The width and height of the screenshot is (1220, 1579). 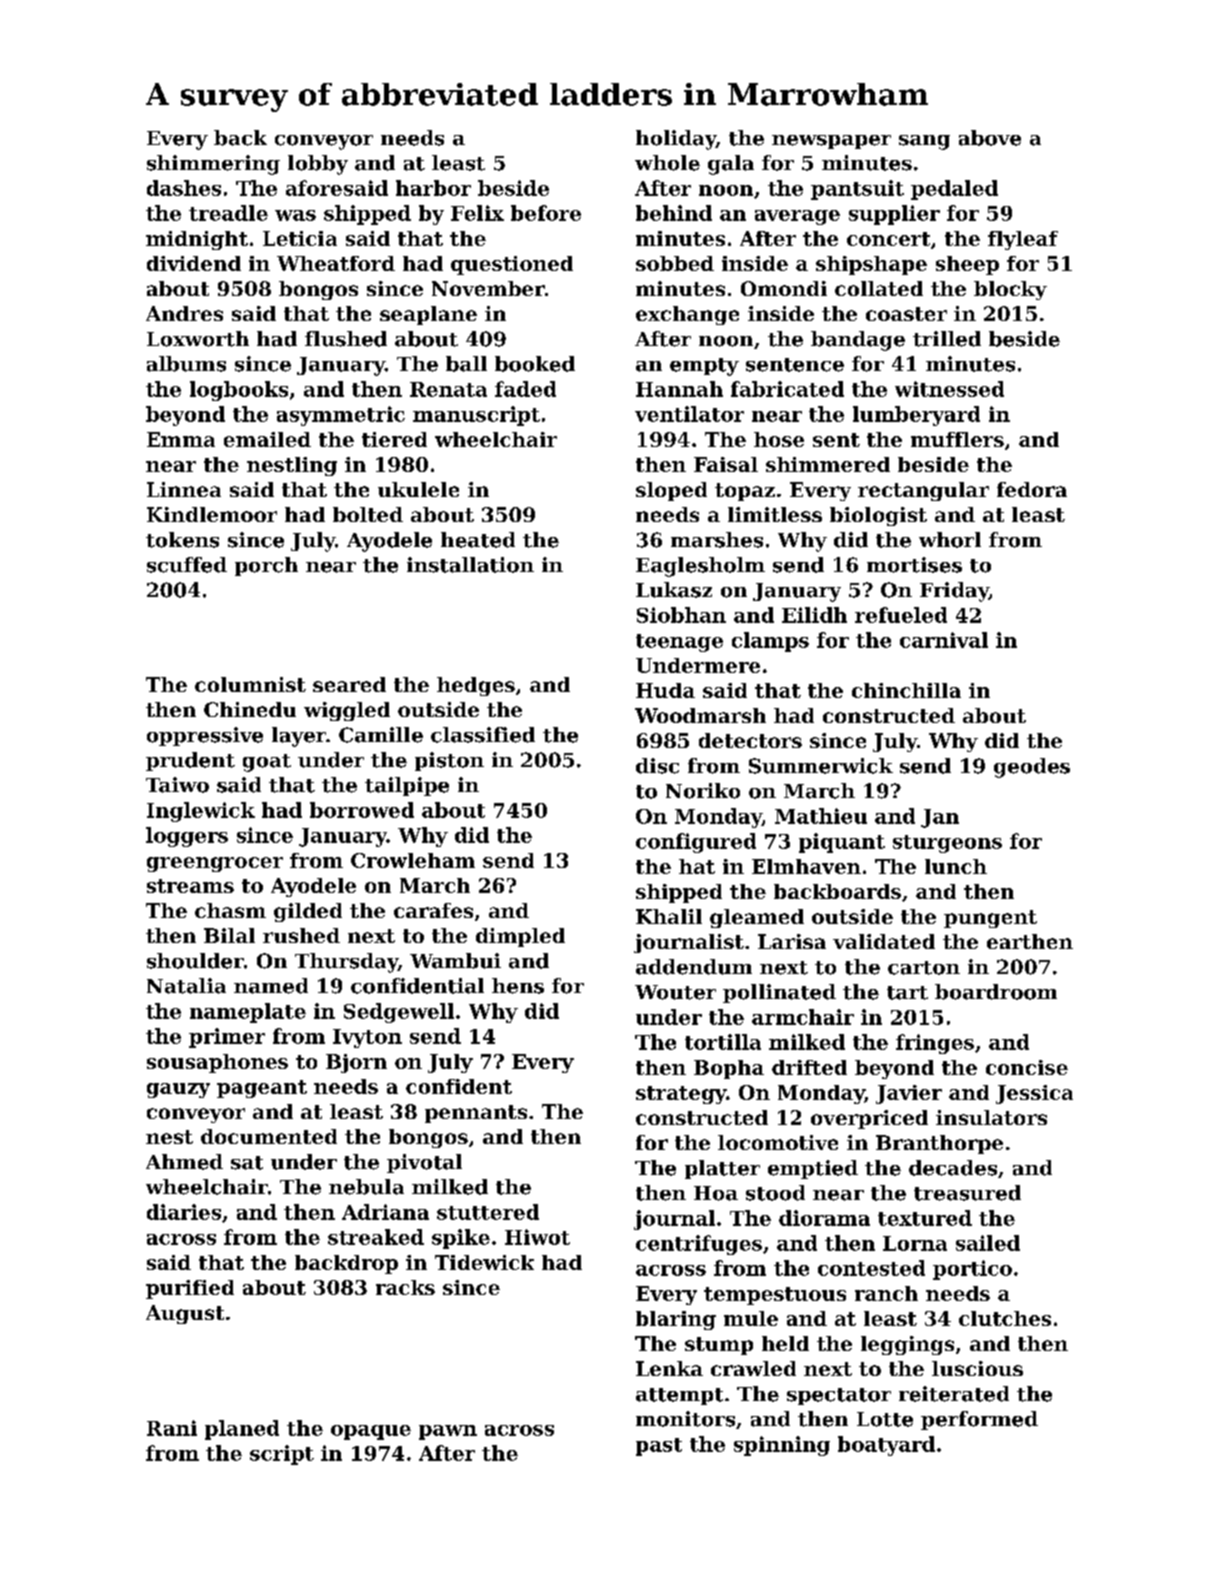 What do you see at coordinates (717, 540) in the screenshot?
I see `marshes` at bounding box center [717, 540].
